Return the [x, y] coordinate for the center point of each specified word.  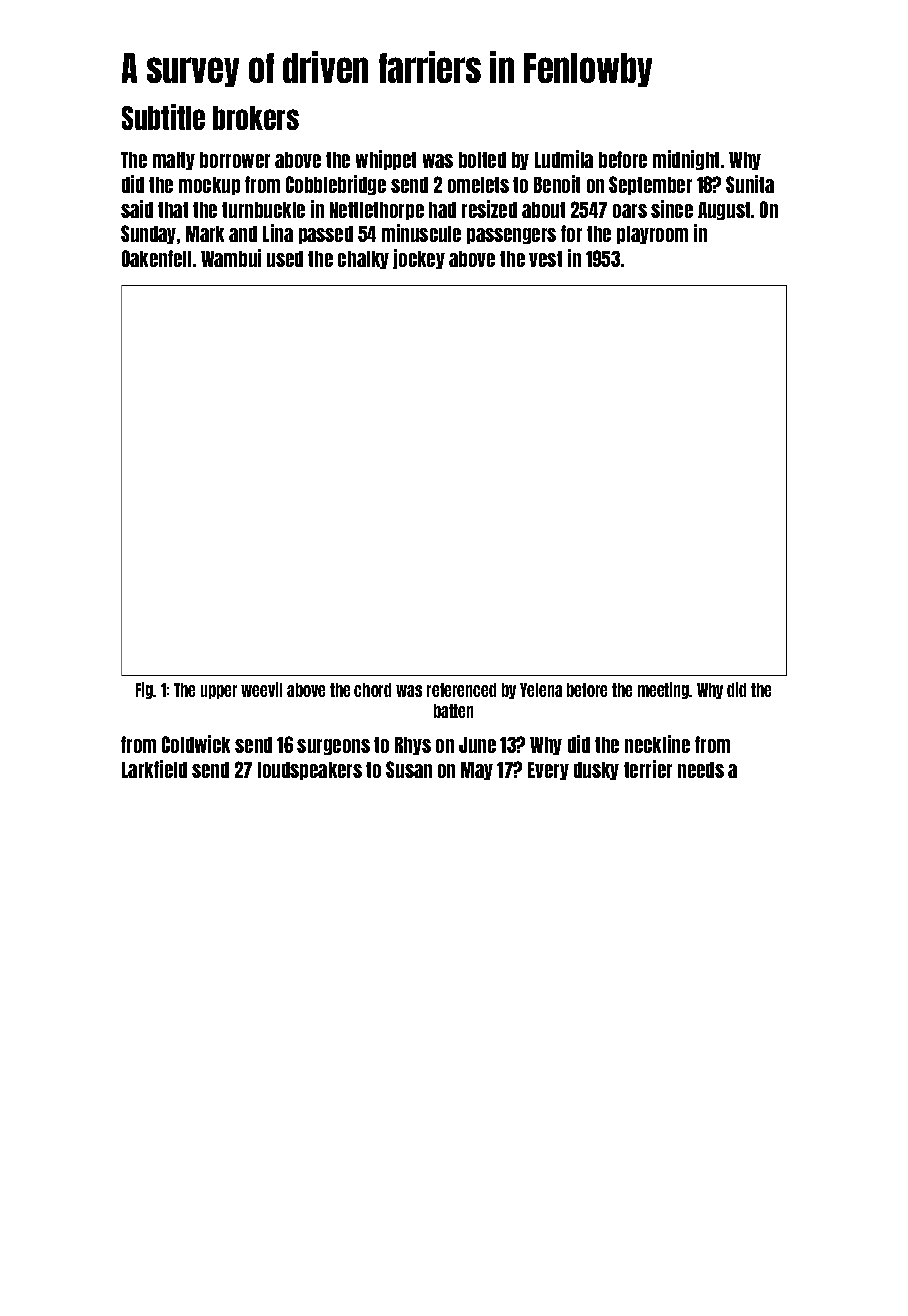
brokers [256, 118]
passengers [511, 236]
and [243, 234]
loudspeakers [310, 771]
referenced [461, 690]
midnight [686, 160]
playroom [652, 235]
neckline [657, 744]
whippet [386, 160]
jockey [419, 259]
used [285, 259]
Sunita [750, 184]
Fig [145, 690]
